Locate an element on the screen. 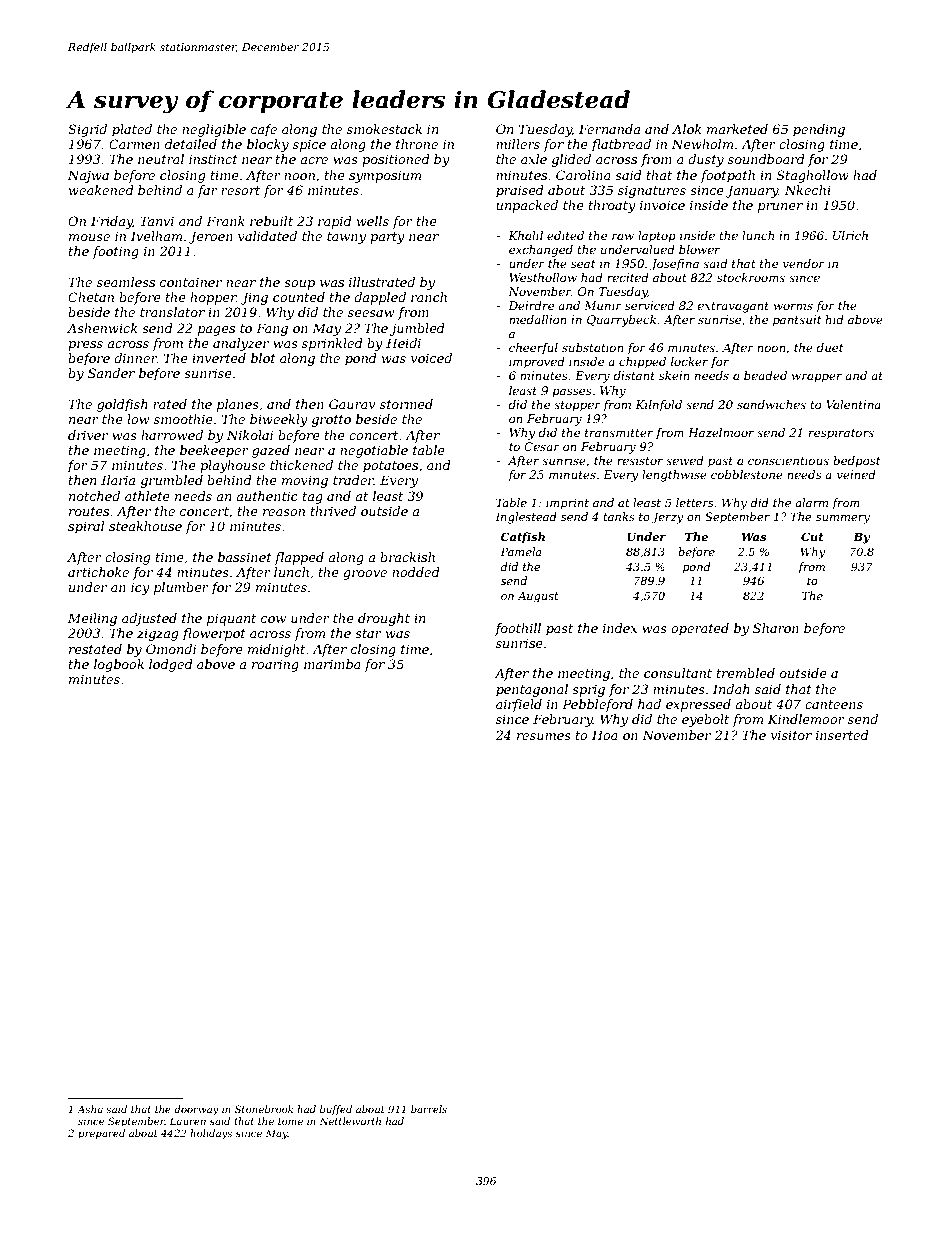 The height and width of the screenshot is (1233, 952). Pamela is located at coordinates (521, 551).
